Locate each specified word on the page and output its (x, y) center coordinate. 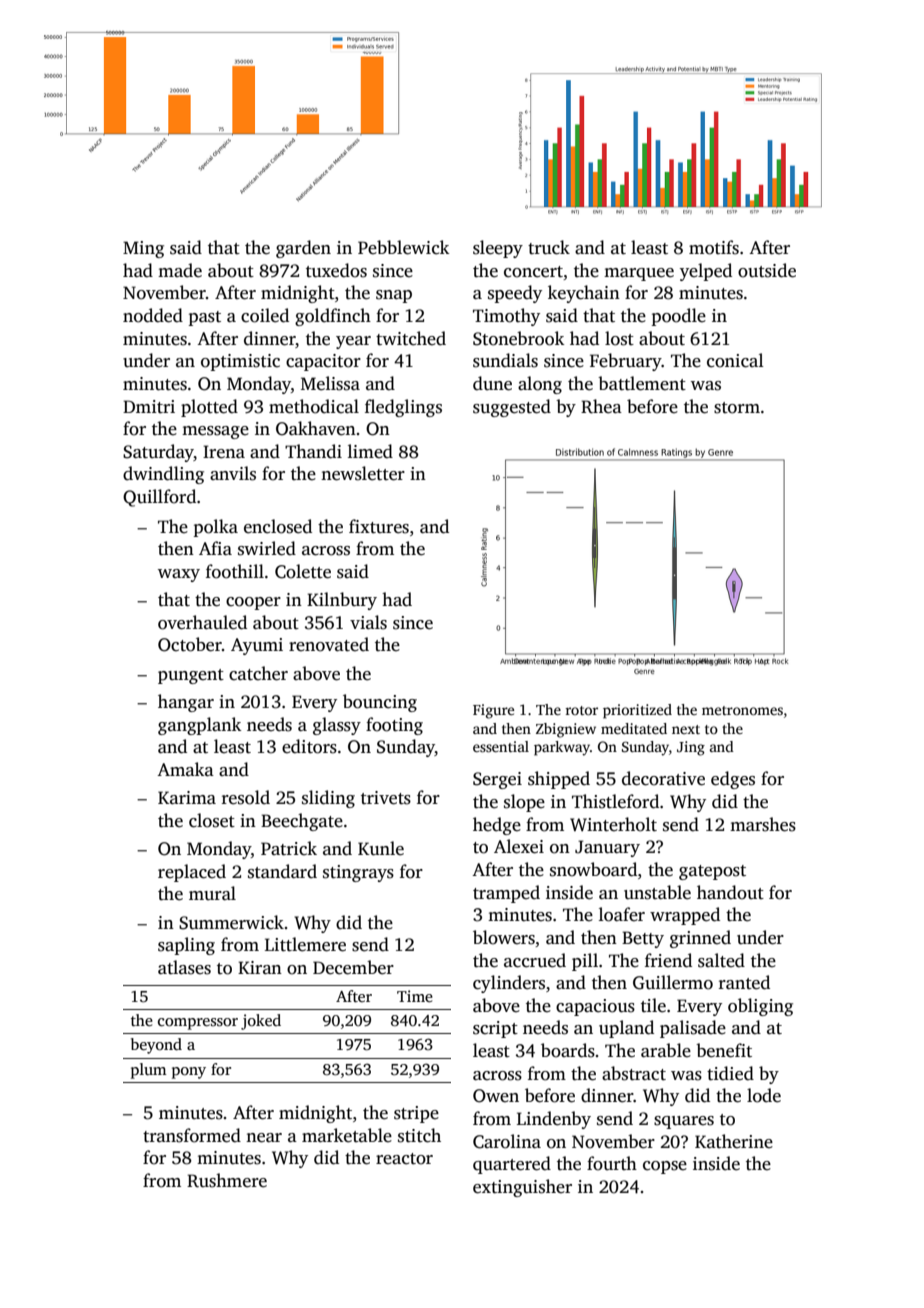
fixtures (379, 526)
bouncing (380, 703)
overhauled (202, 622)
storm (737, 408)
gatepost (712, 872)
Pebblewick (404, 247)
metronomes (742, 710)
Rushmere (227, 1180)
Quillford (159, 498)
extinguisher (522, 1188)
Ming (143, 249)
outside (767, 270)
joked (261, 1022)
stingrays (358, 873)
